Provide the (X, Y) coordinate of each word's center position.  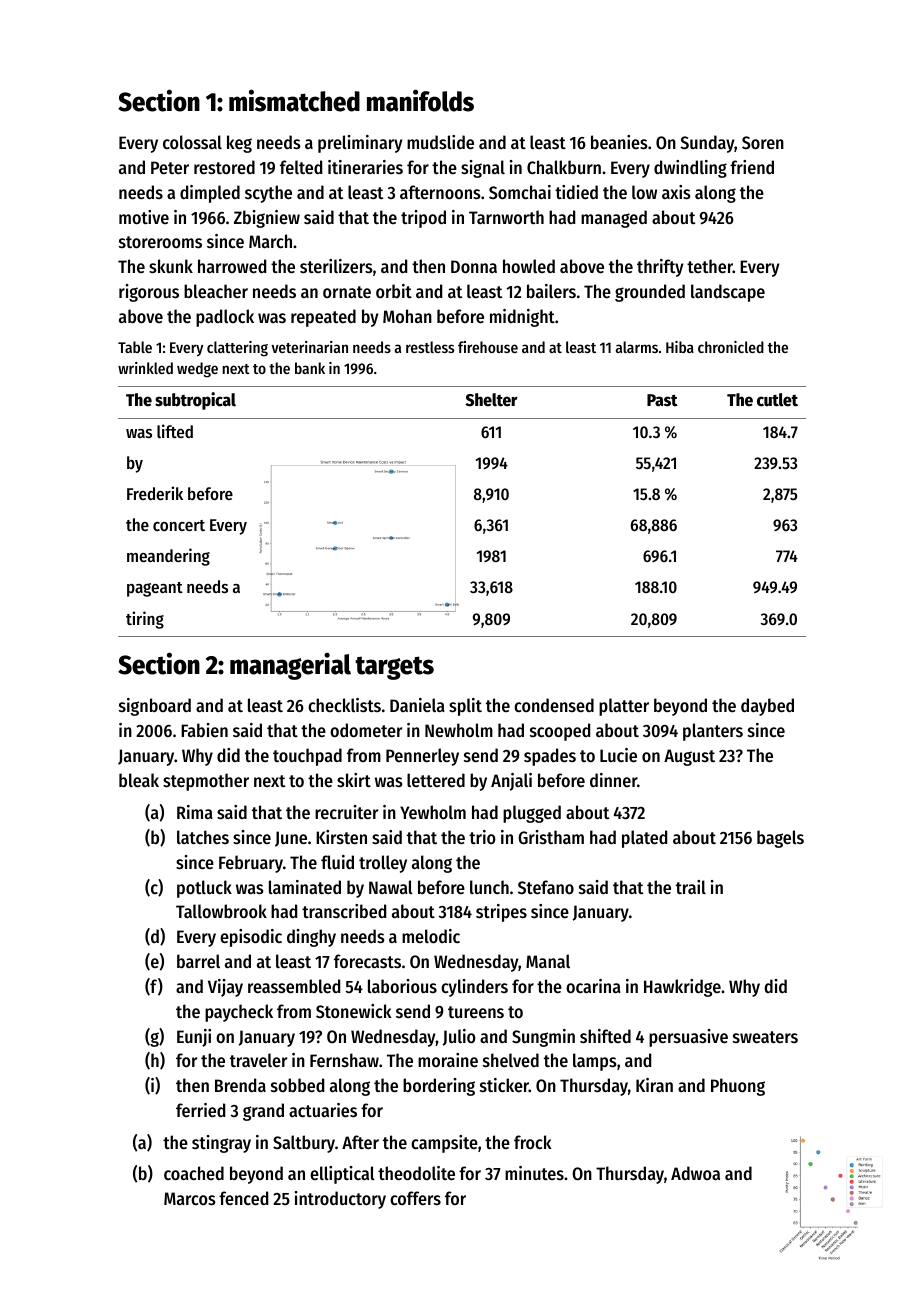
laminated (305, 887)
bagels (780, 839)
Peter (170, 167)
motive (144, 217)
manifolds (420, 100)
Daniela (417, 705)
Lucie (618, 755)
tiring (145, 620)
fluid (337, 862)
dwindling (690, 169)
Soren (763, 142)
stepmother (206, 782)
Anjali (511, 782)
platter (624, 707)
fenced (243, 1198)
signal (483, 169)
